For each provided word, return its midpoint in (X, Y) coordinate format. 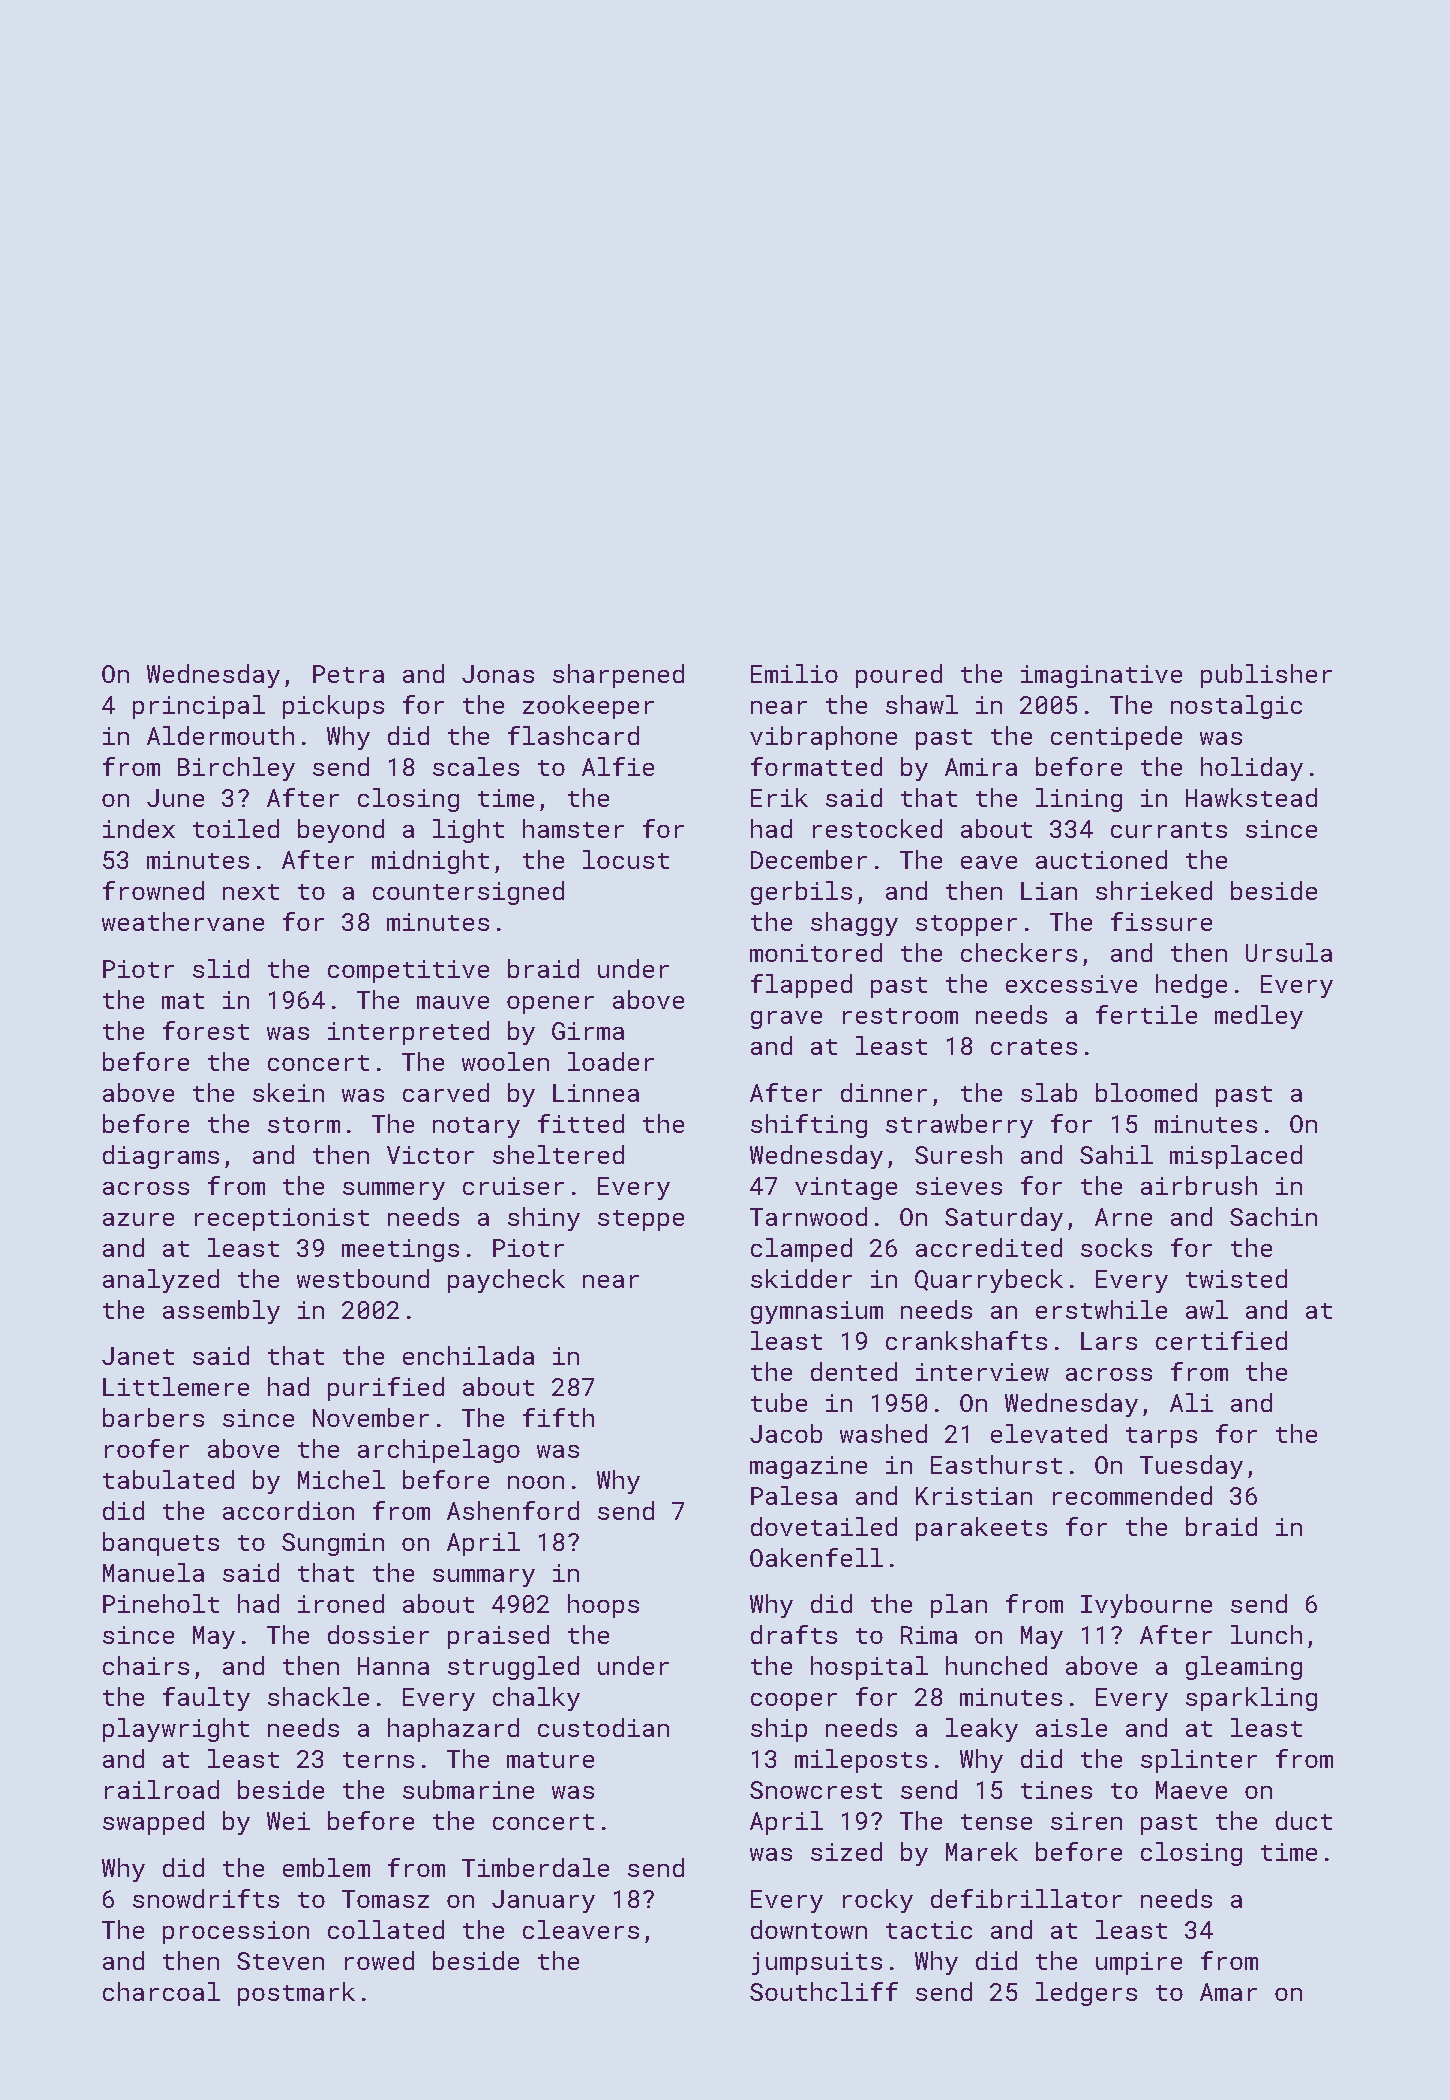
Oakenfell (816, 1557)
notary (476, 1127)
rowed (379, 1960)
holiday (1252, 769)
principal (199, 707)
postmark (296, 1994)
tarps (1161, 1437)
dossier (378, 1634)
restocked (877, 828)
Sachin (1273, 1216)
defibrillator (1026, 1898)
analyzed (161, 1281)
